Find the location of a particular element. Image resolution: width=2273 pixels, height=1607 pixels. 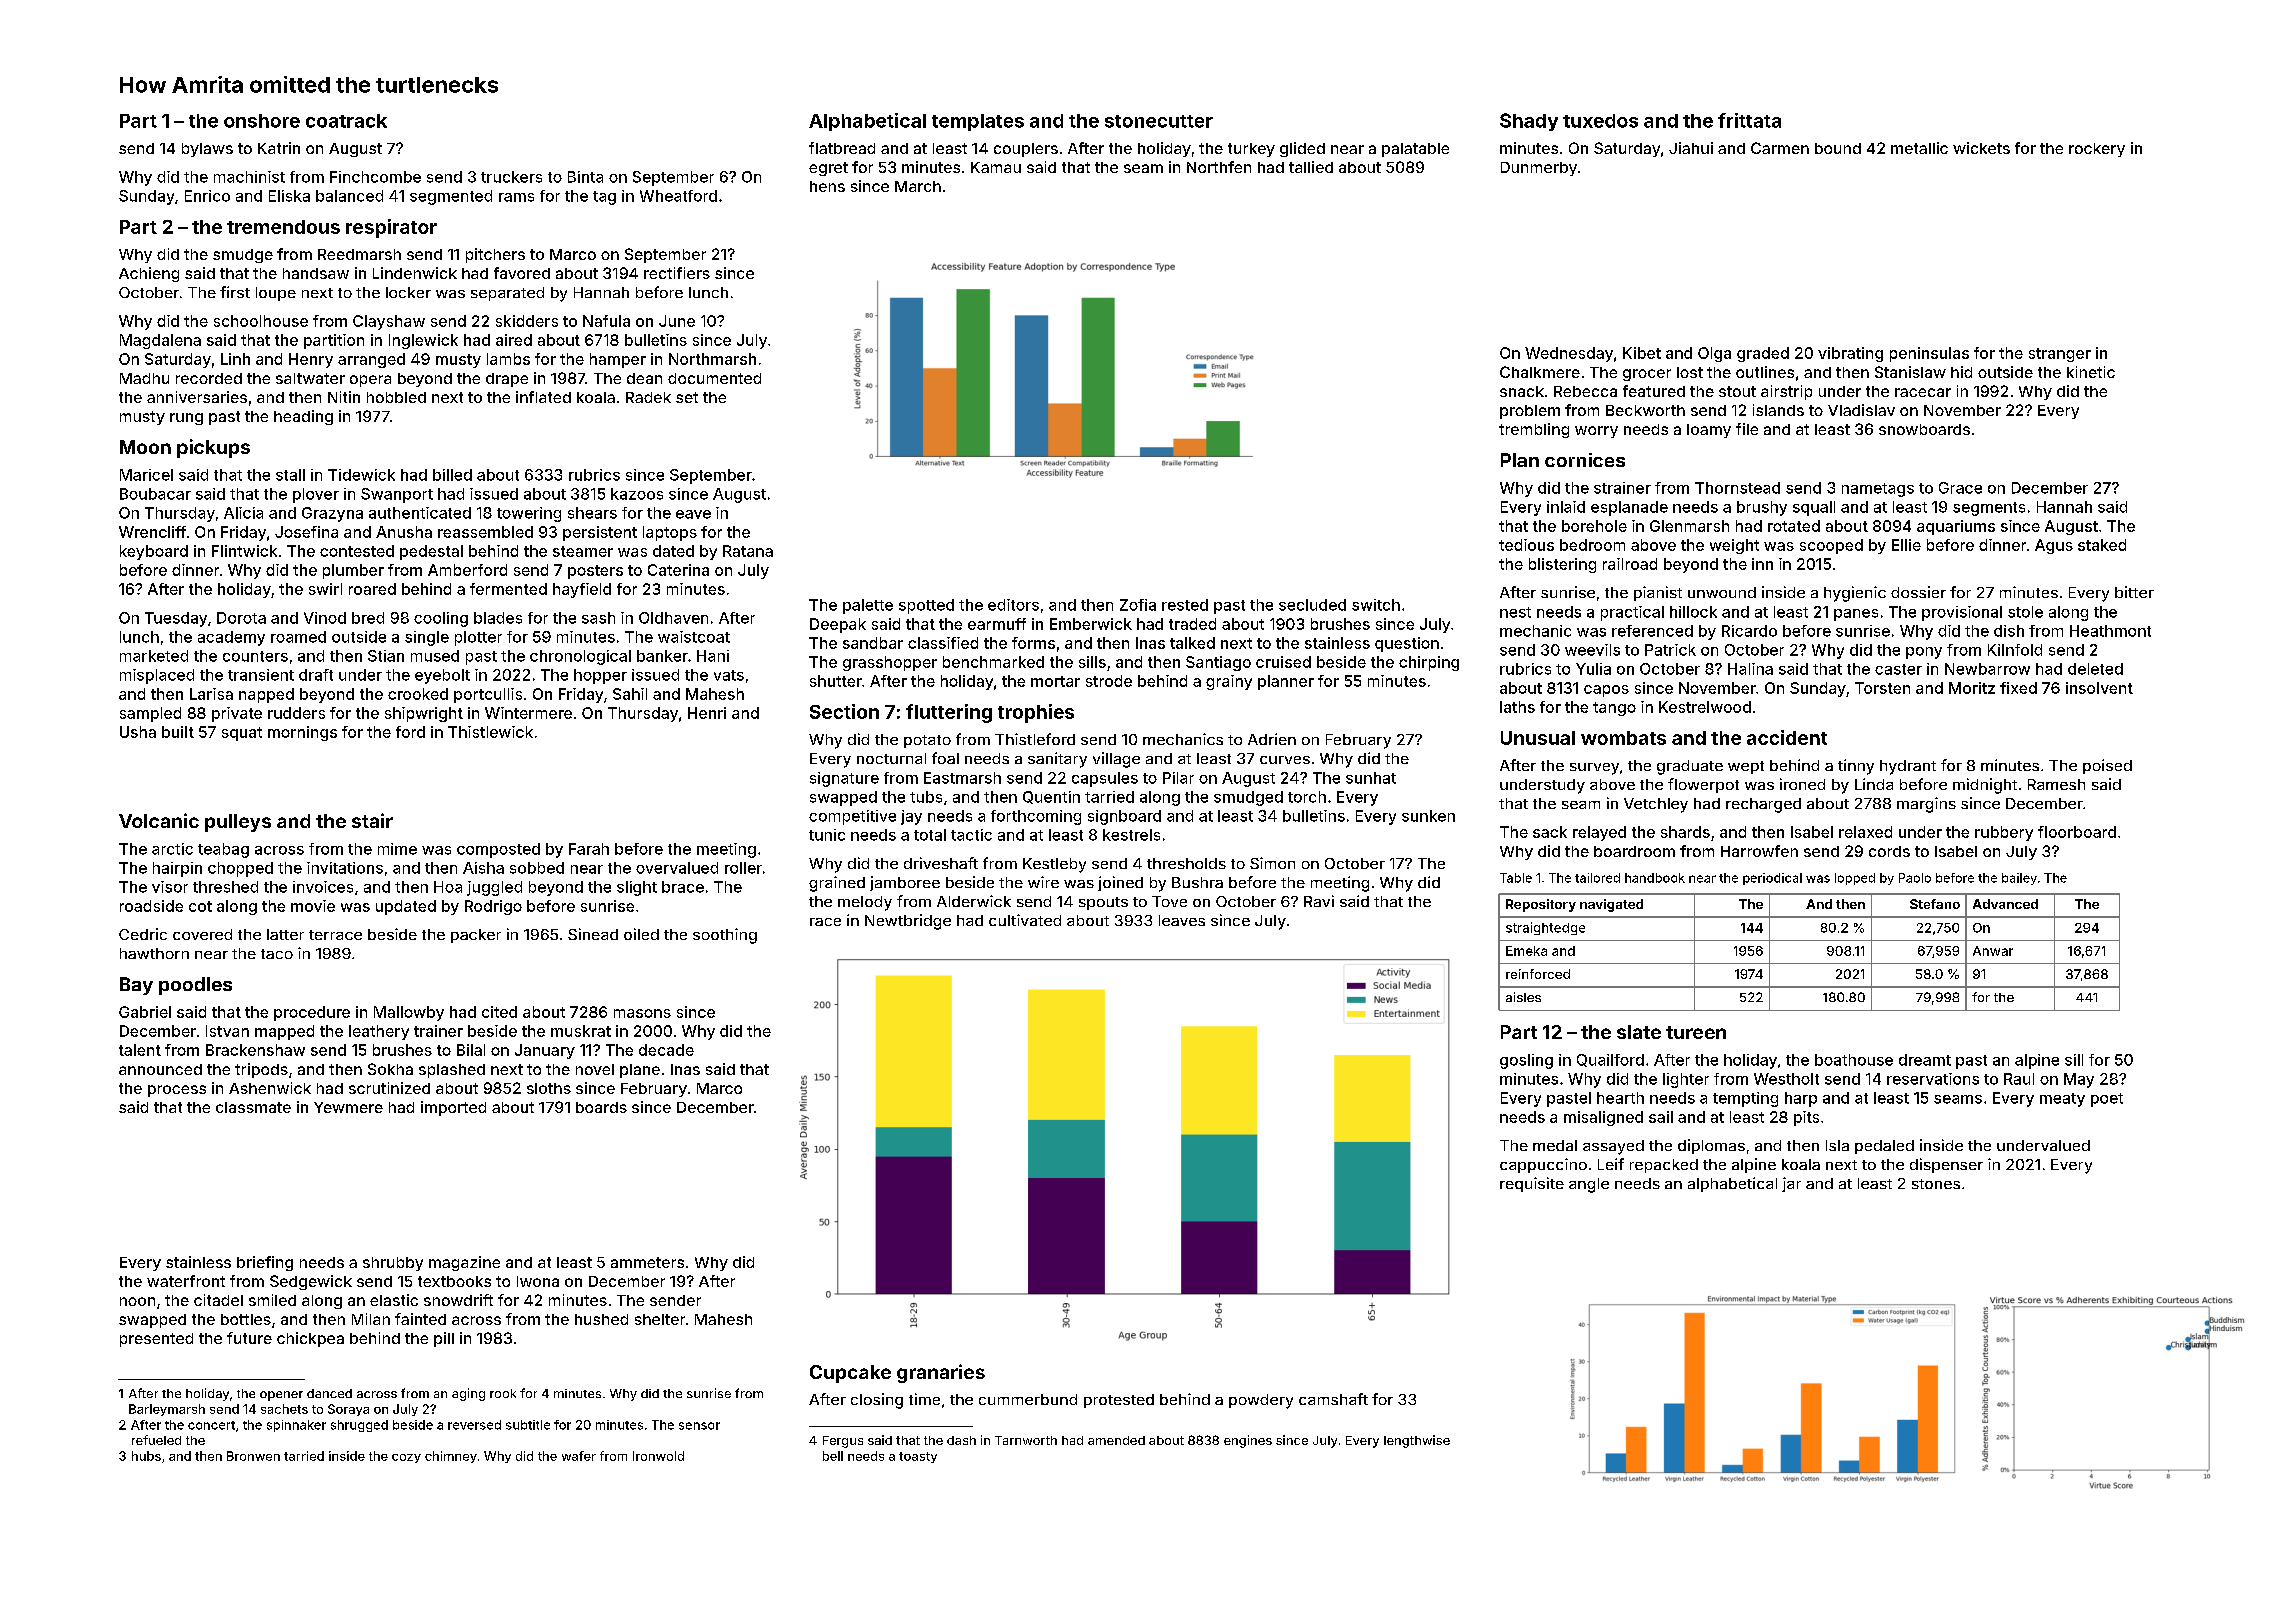

templates is located at coordinates (978, 122).
